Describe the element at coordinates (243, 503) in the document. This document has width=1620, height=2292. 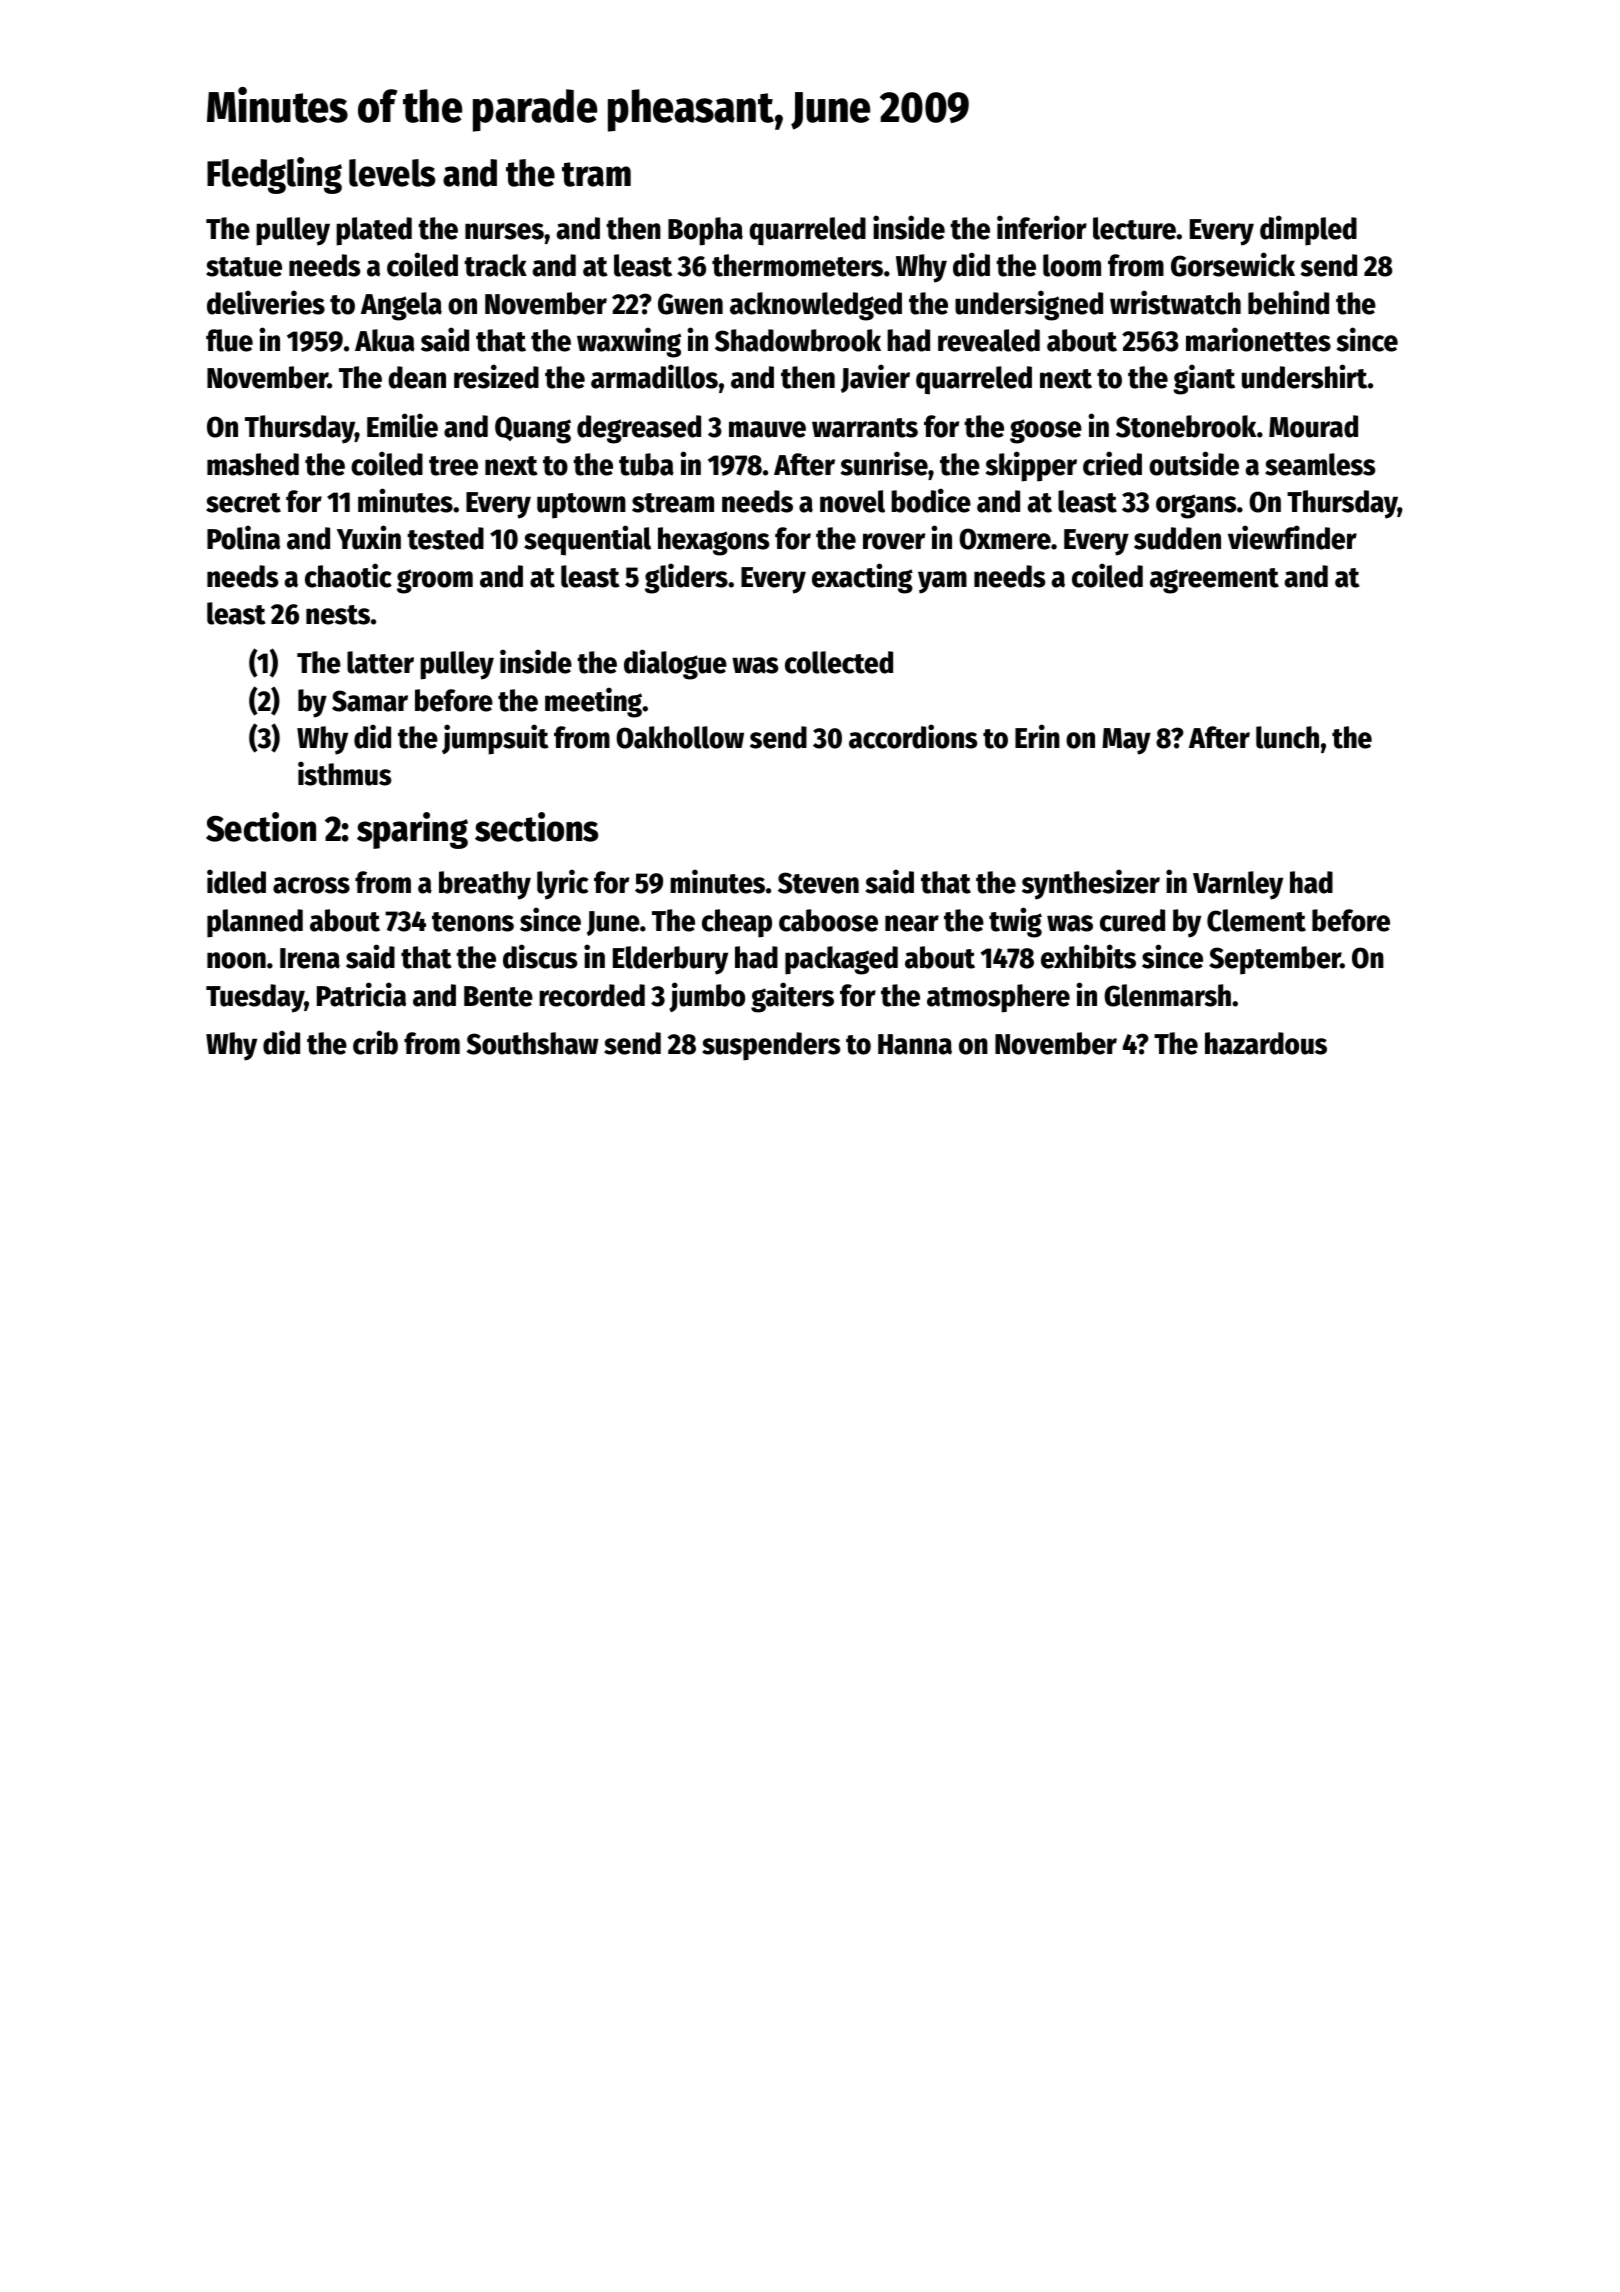
I see `secret` at that location.
